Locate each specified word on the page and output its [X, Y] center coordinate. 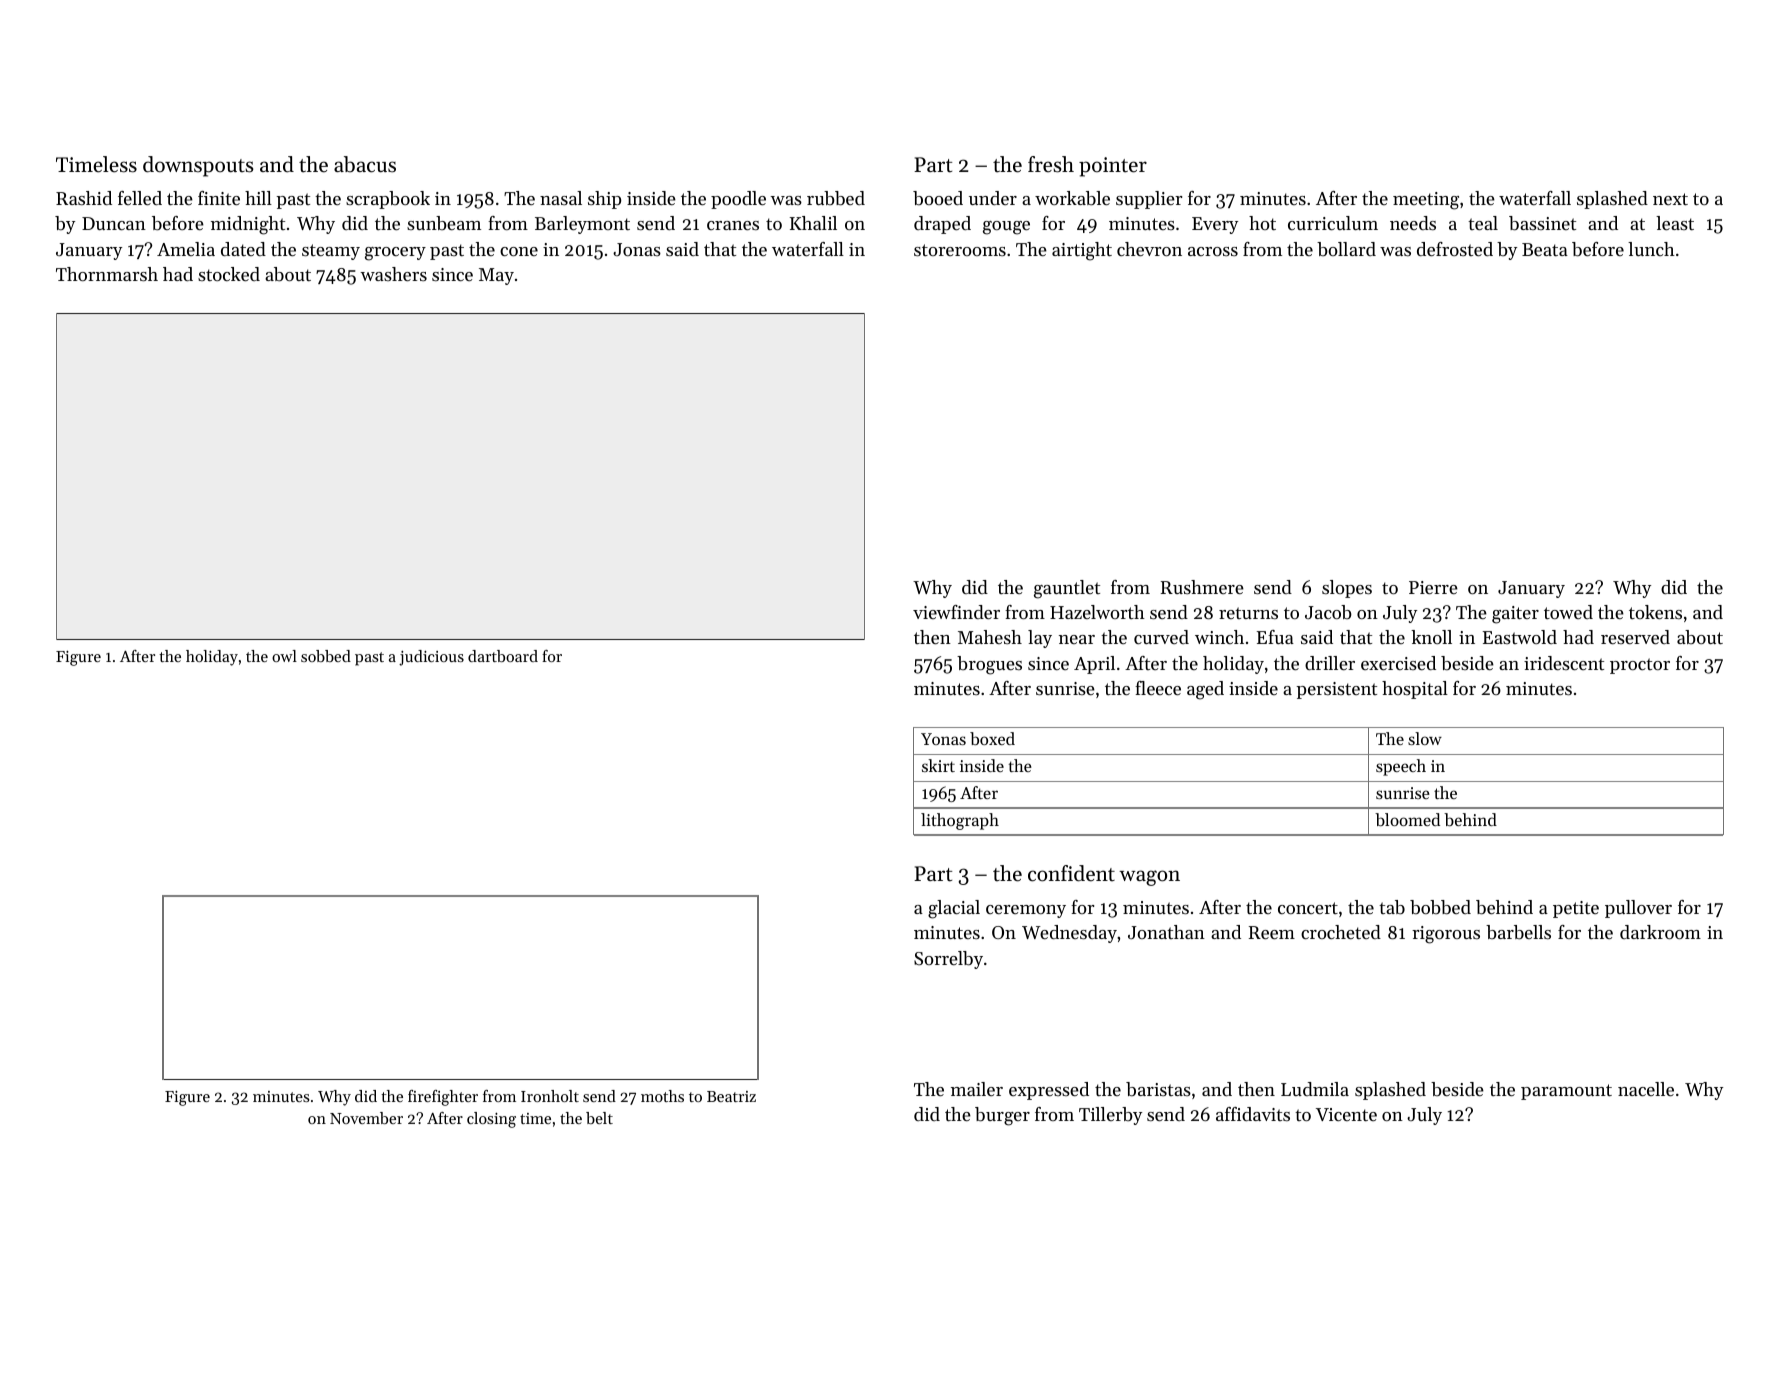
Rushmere [1202, 587]
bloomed [1407, 819]
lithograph [960, 821]
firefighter [443, 1098]
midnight [248, 225]
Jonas [637, 249]
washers [393, 274]
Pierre [1433, 587]
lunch [1651, 249]
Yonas [943, 739]
